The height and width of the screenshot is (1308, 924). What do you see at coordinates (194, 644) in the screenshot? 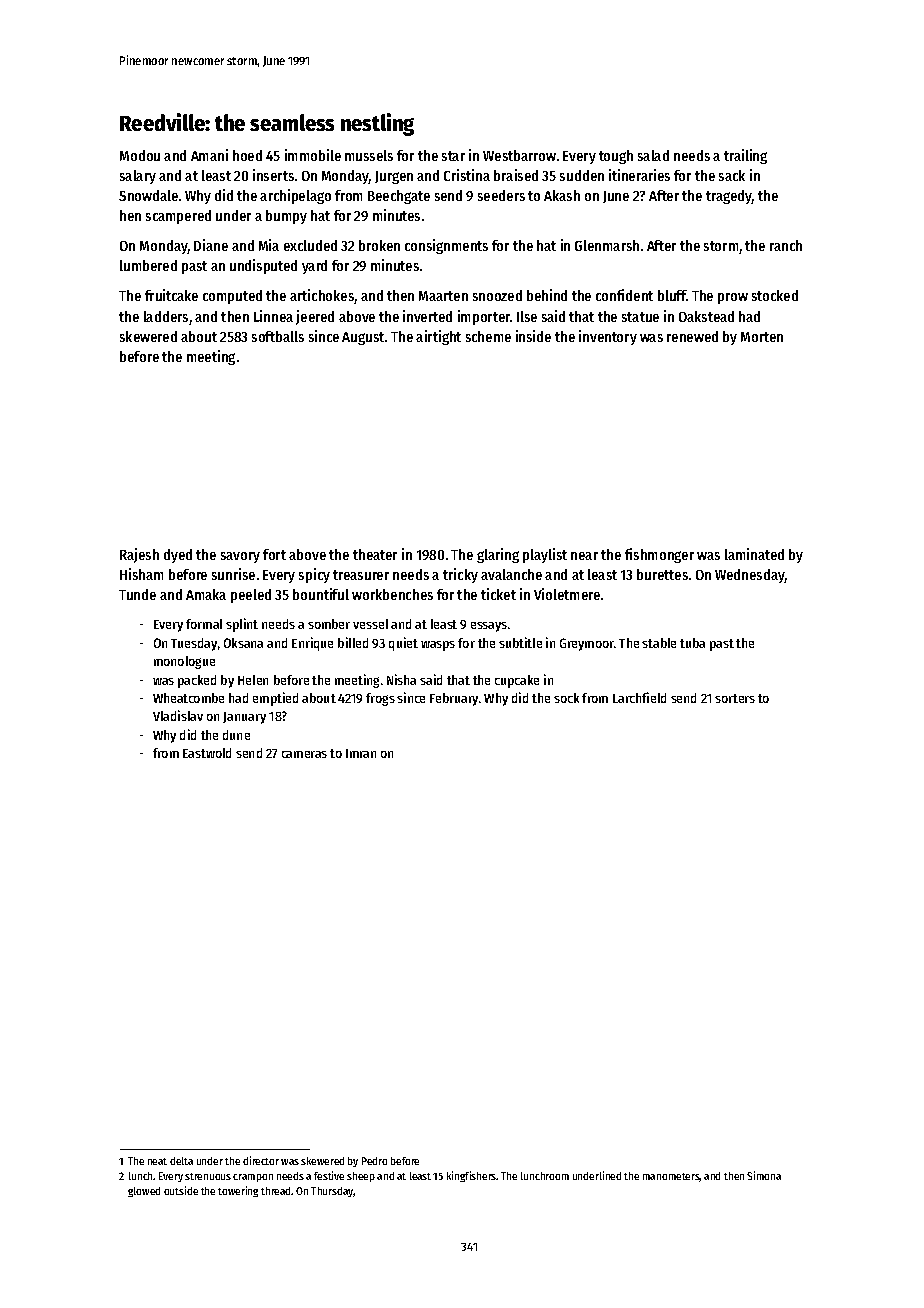
I see `Tuesday` at bounding box center [194, 644].
